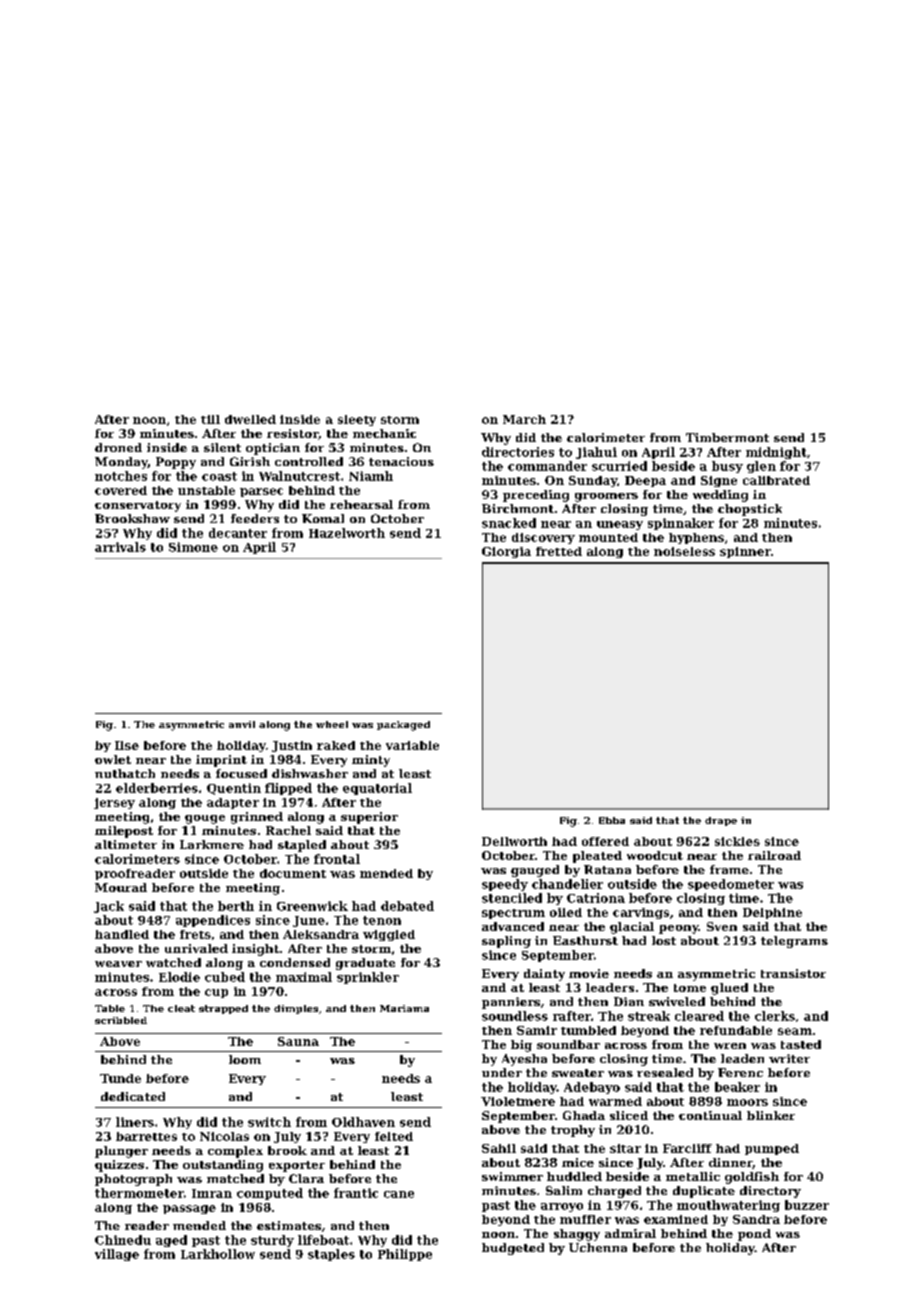 The image size is (924, 1308). I want to click on arrivals, so click(120, 547).
